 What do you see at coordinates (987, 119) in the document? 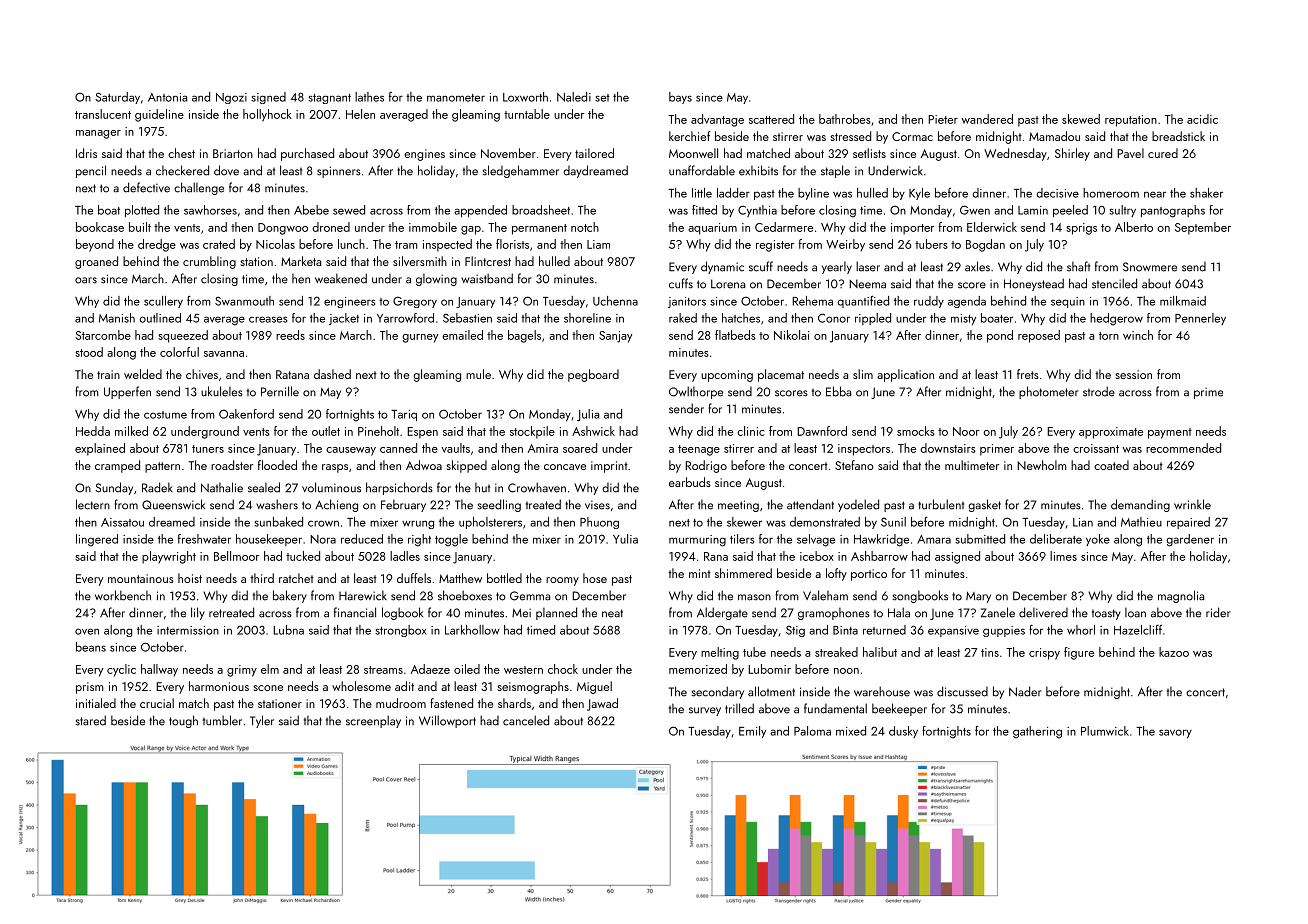
I see `wandered` at bounding box center [987, 119].
